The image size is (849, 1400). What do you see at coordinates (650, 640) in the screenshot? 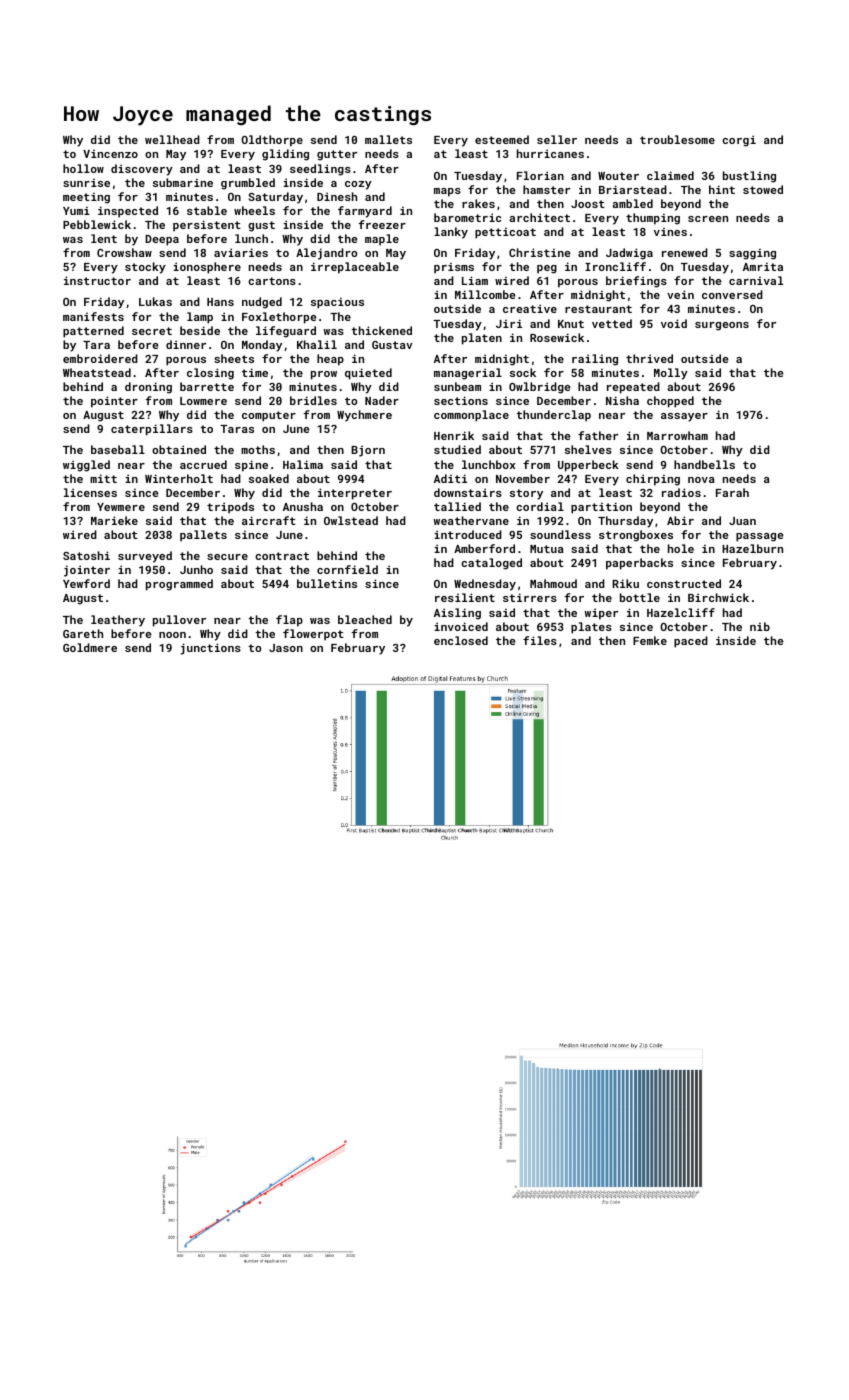
I see `Femke` at bounding box center [650, 640].
